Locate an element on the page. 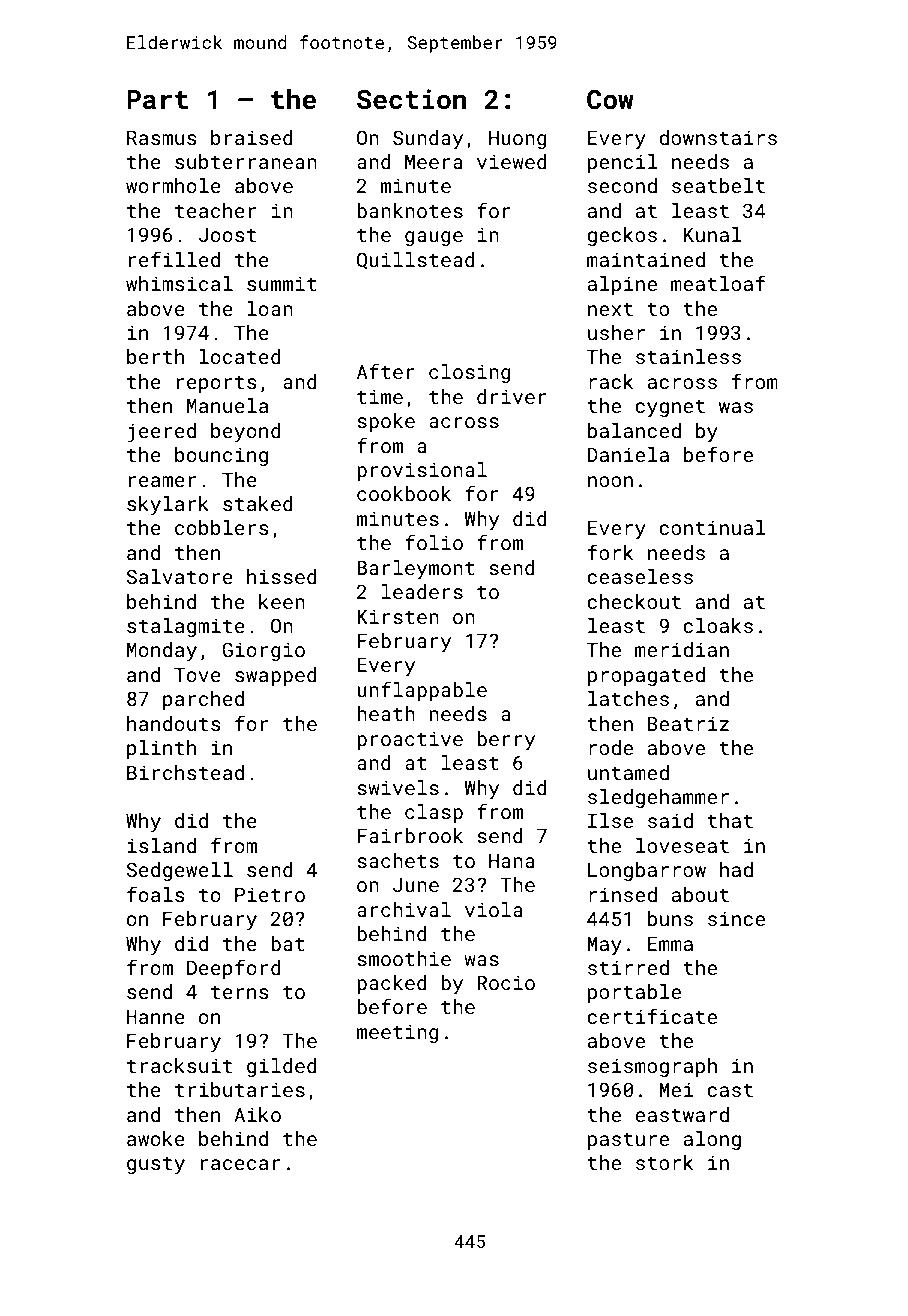 This document has width=908, height=1316. pasture is located at coordinates (628, 1141).
